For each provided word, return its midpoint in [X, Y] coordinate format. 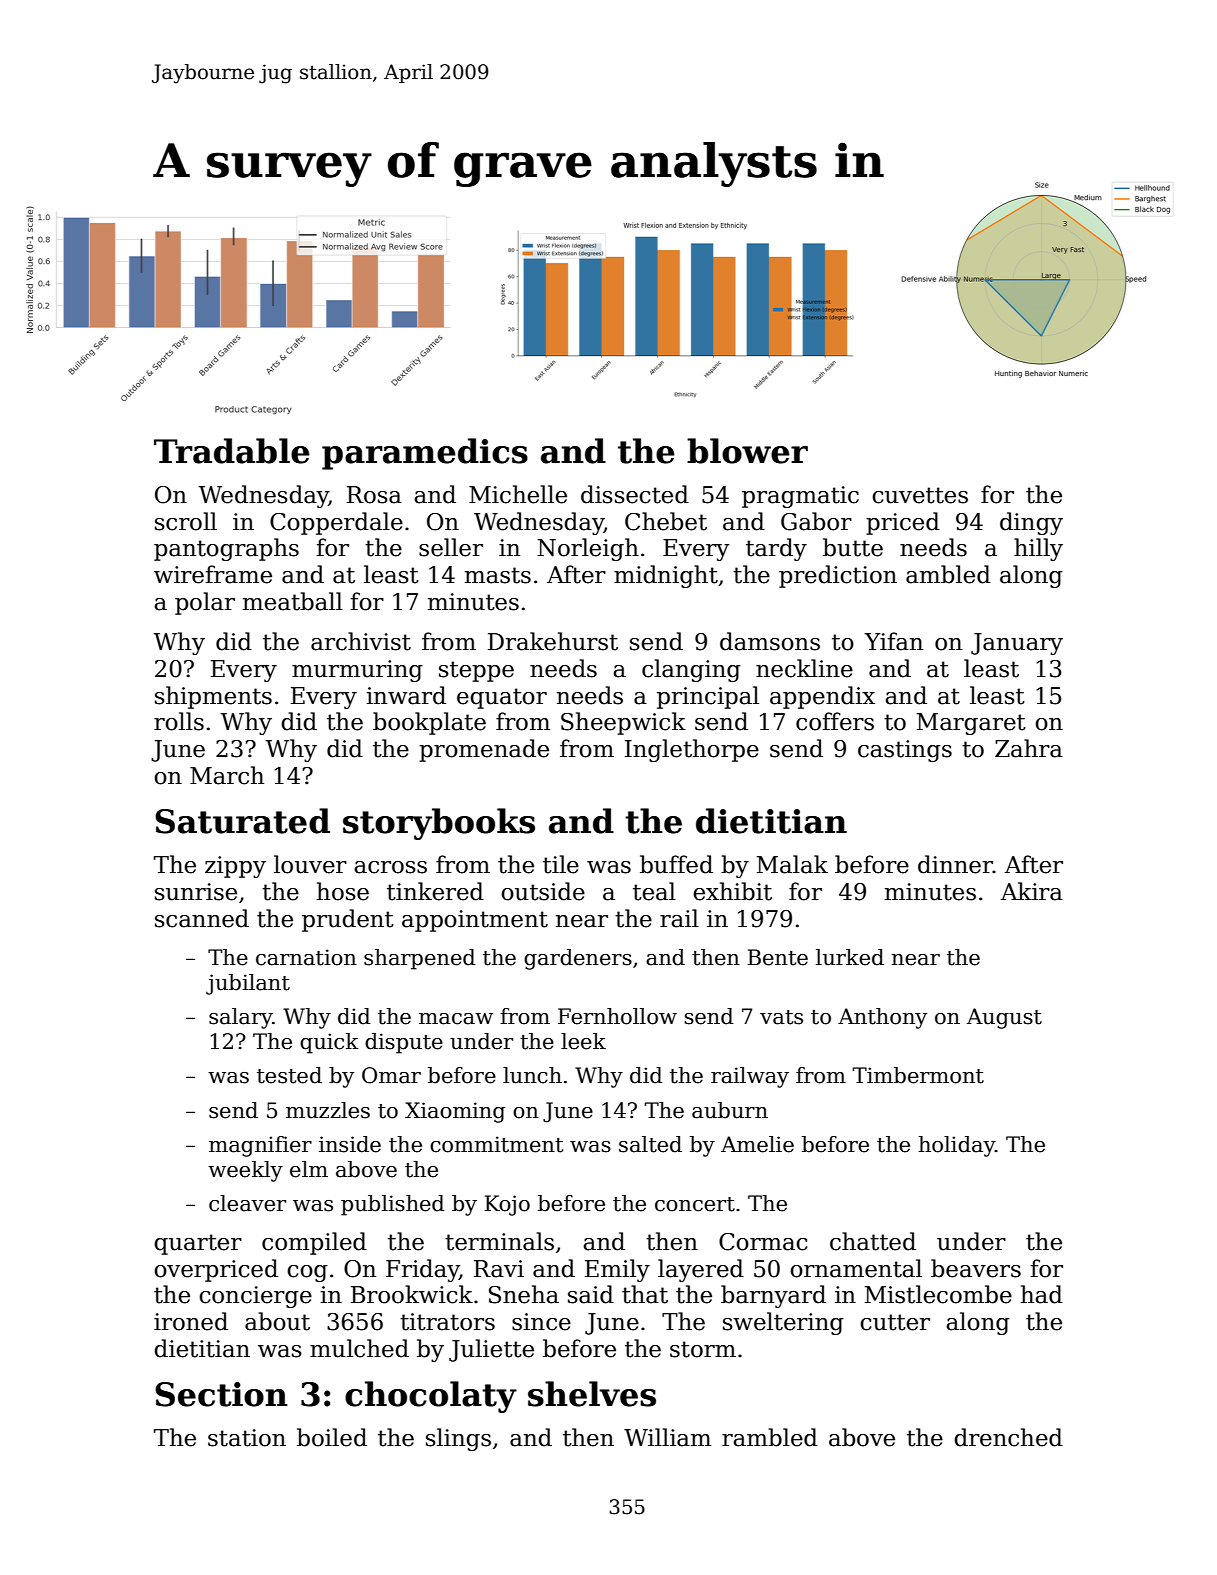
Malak [792, 864]
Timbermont [918, 1075]
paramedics [425, 454]
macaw [456, 1019]
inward [406, 695]
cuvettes [920, 495]
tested [289, 1075]
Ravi [499, 1269]
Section [221, 1394]
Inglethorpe [692, 750]
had [1042, 1294]
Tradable [232, 451]
